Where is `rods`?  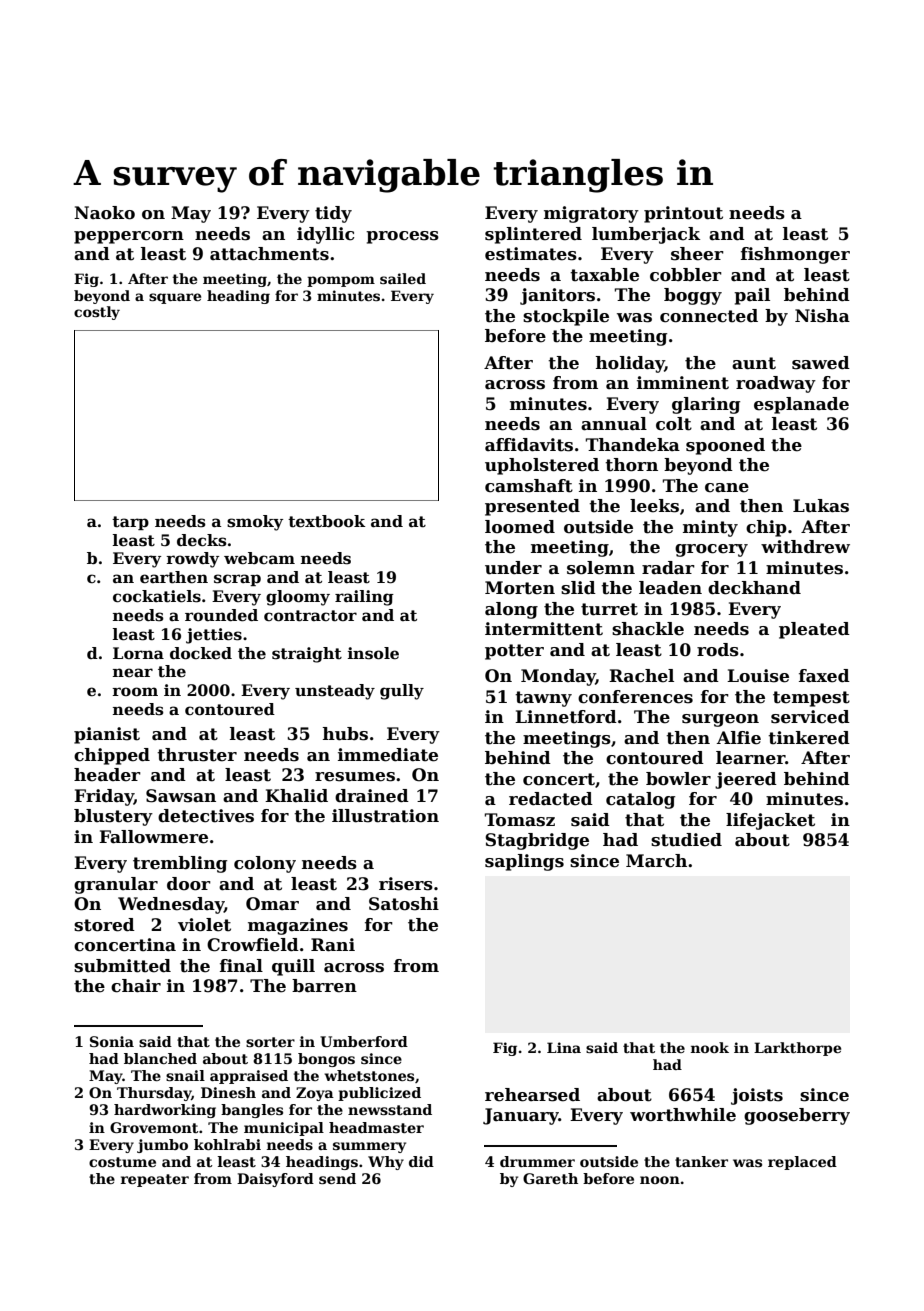
rods is located at coordinates (718, 650).
